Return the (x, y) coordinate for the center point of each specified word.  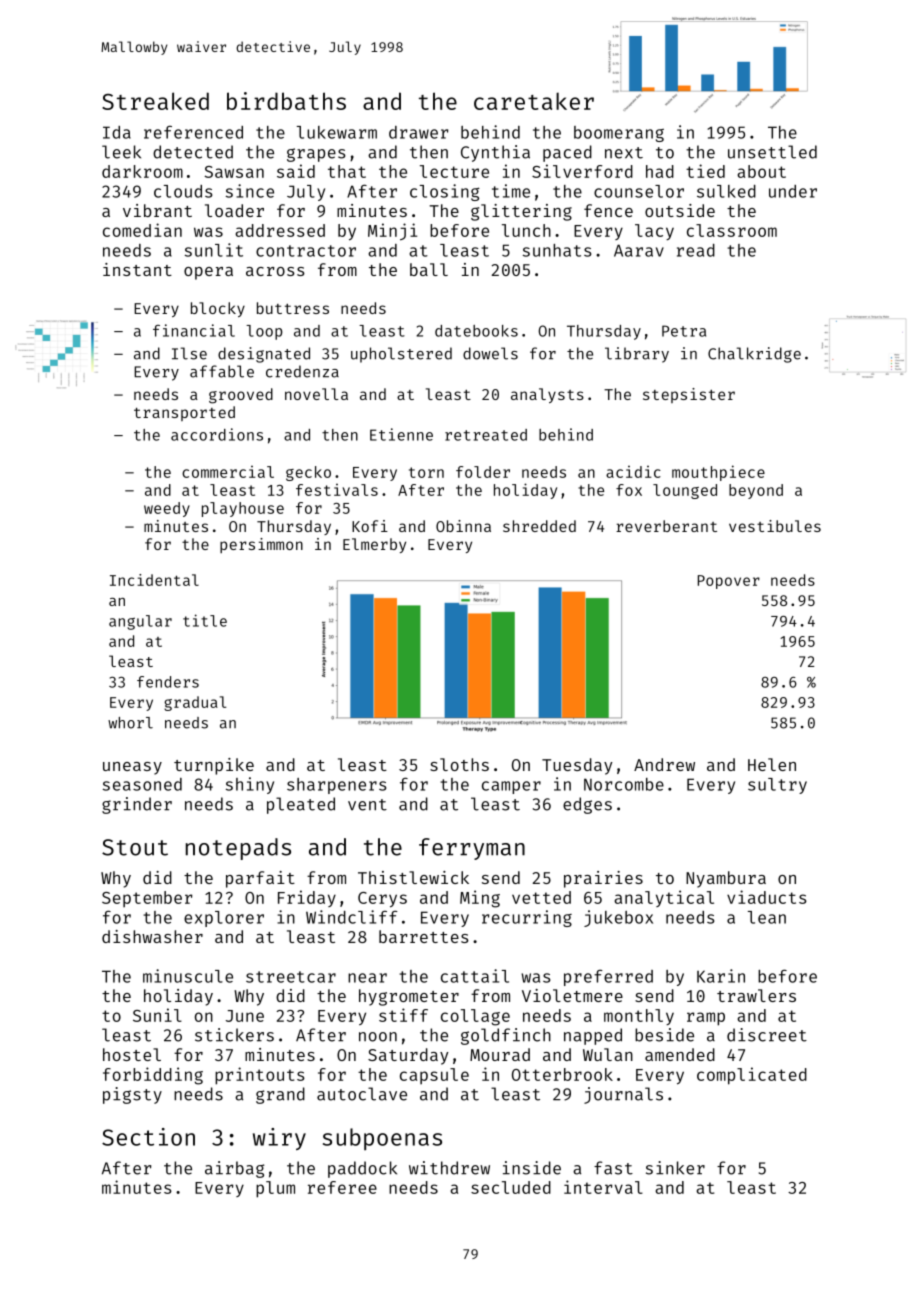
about (761, 171)
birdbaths (286, 101)
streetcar (291, 977)
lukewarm (337, 132)
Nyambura (726, 879)
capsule (434, 1076)
